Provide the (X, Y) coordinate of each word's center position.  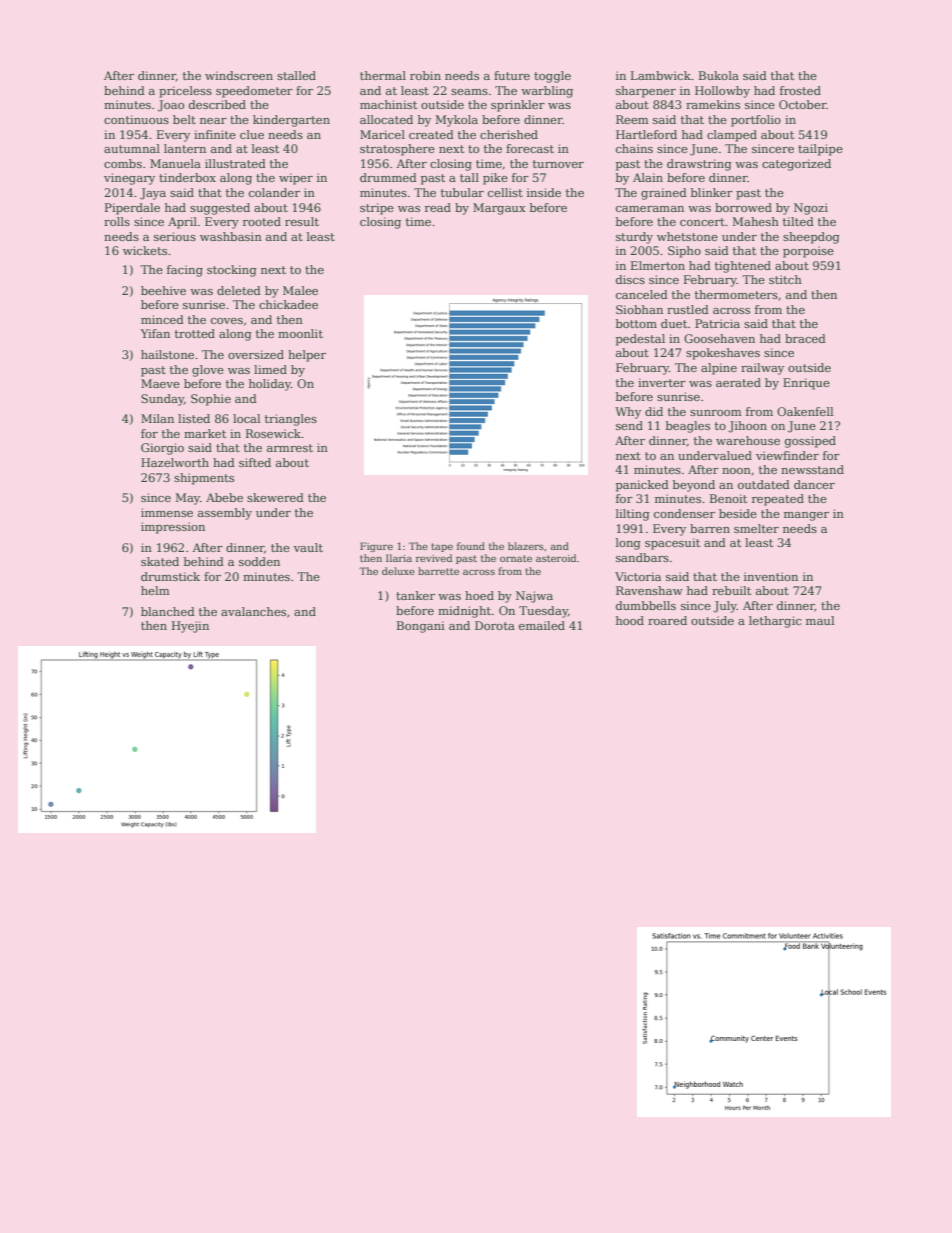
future (512, 75)
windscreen (239, 75)
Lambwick (661, 75)
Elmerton (658, 265)
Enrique (806, 384)
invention (771, 576)
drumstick (170, 576)
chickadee (288, 304)
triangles (291, 420)
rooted (262, 221)
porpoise (808, 252)
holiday (270, 385)
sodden (259, 561)
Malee (300, 290)
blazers (526, 546)
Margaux (499, 209)
